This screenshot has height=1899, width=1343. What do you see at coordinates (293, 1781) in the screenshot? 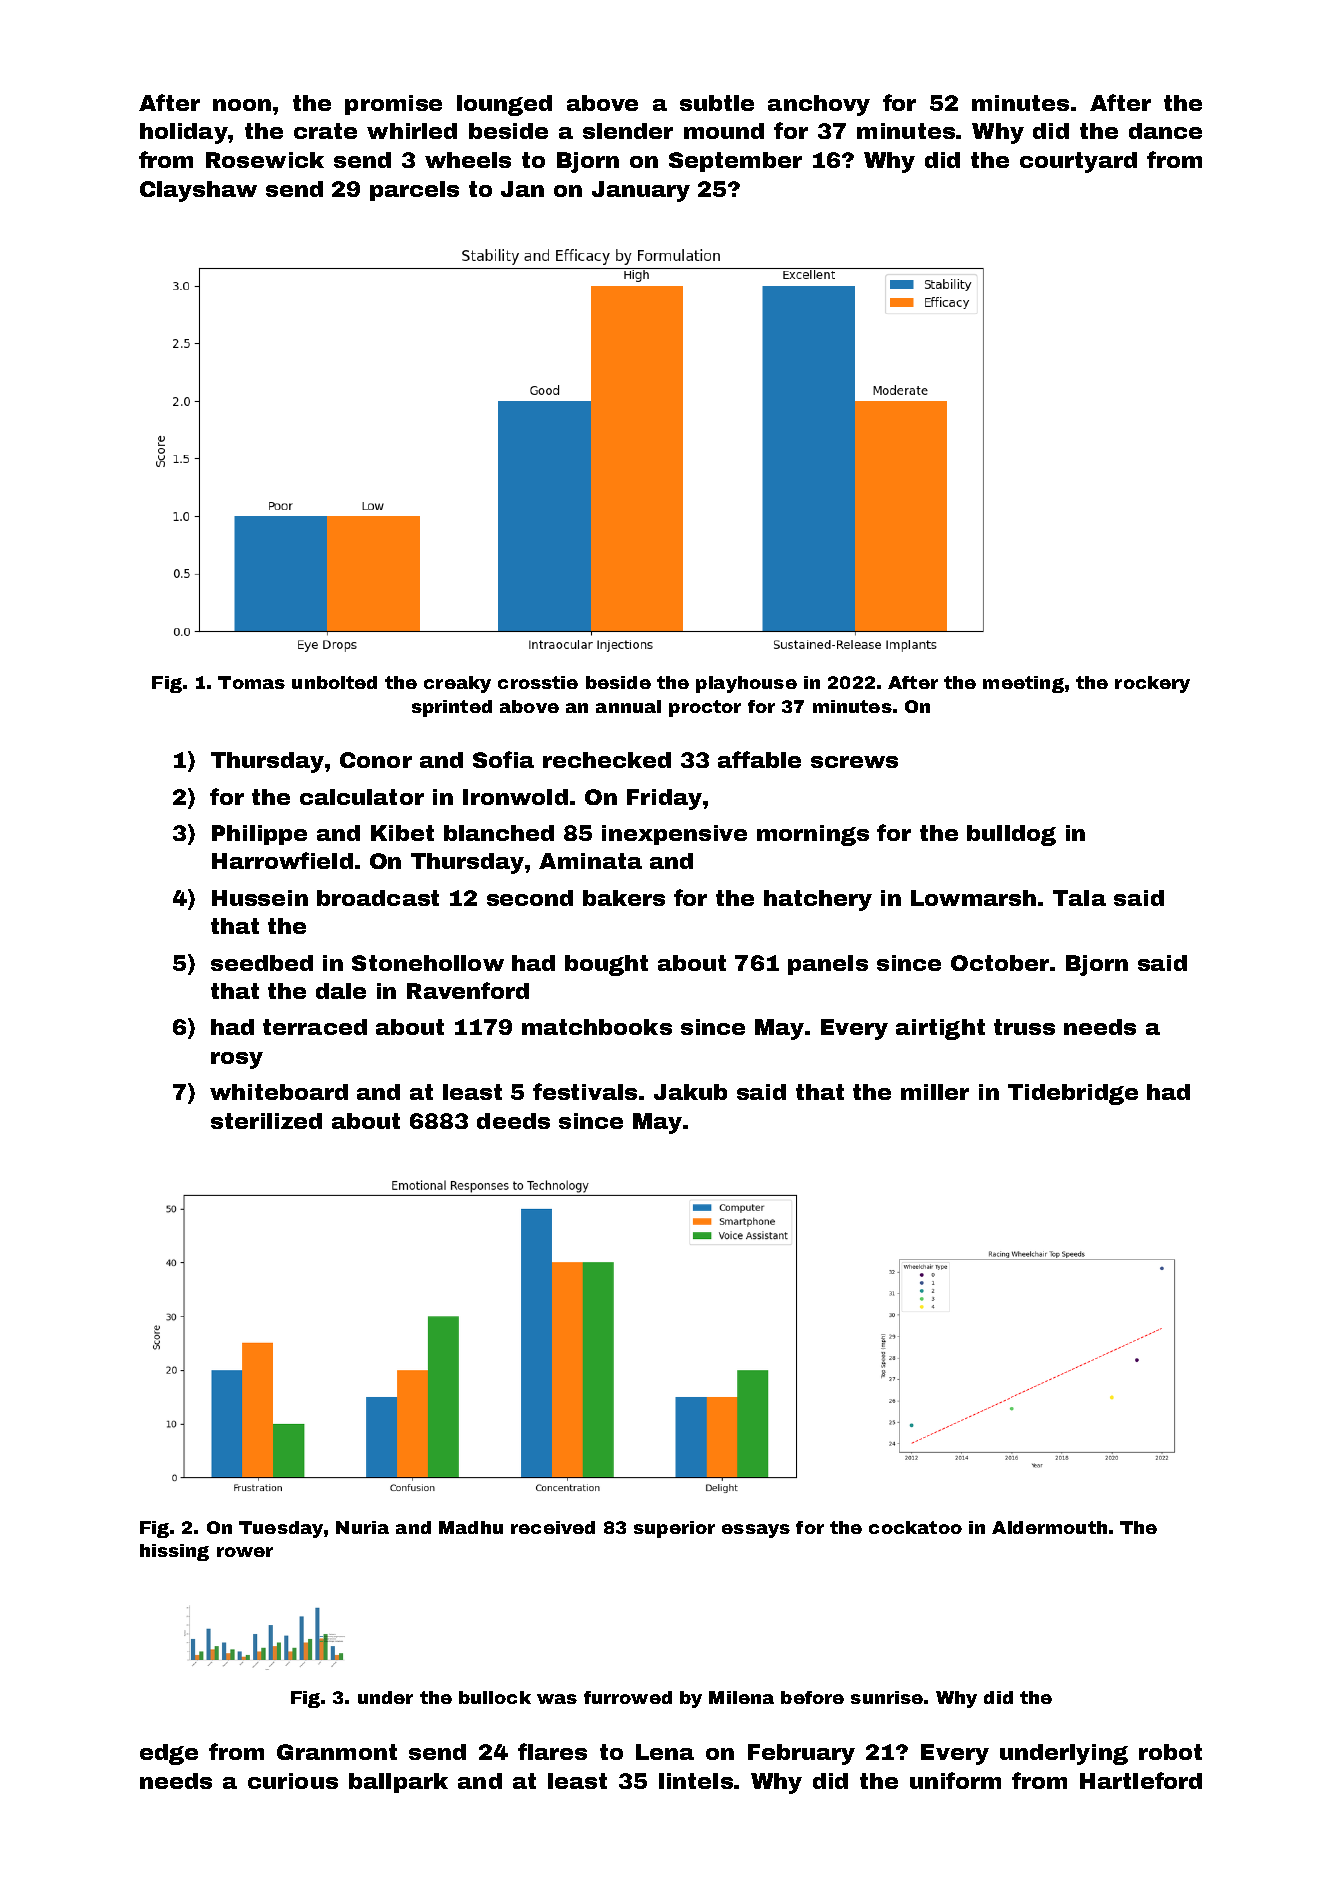
I see `curious` at bounding box center [293, 1781].
